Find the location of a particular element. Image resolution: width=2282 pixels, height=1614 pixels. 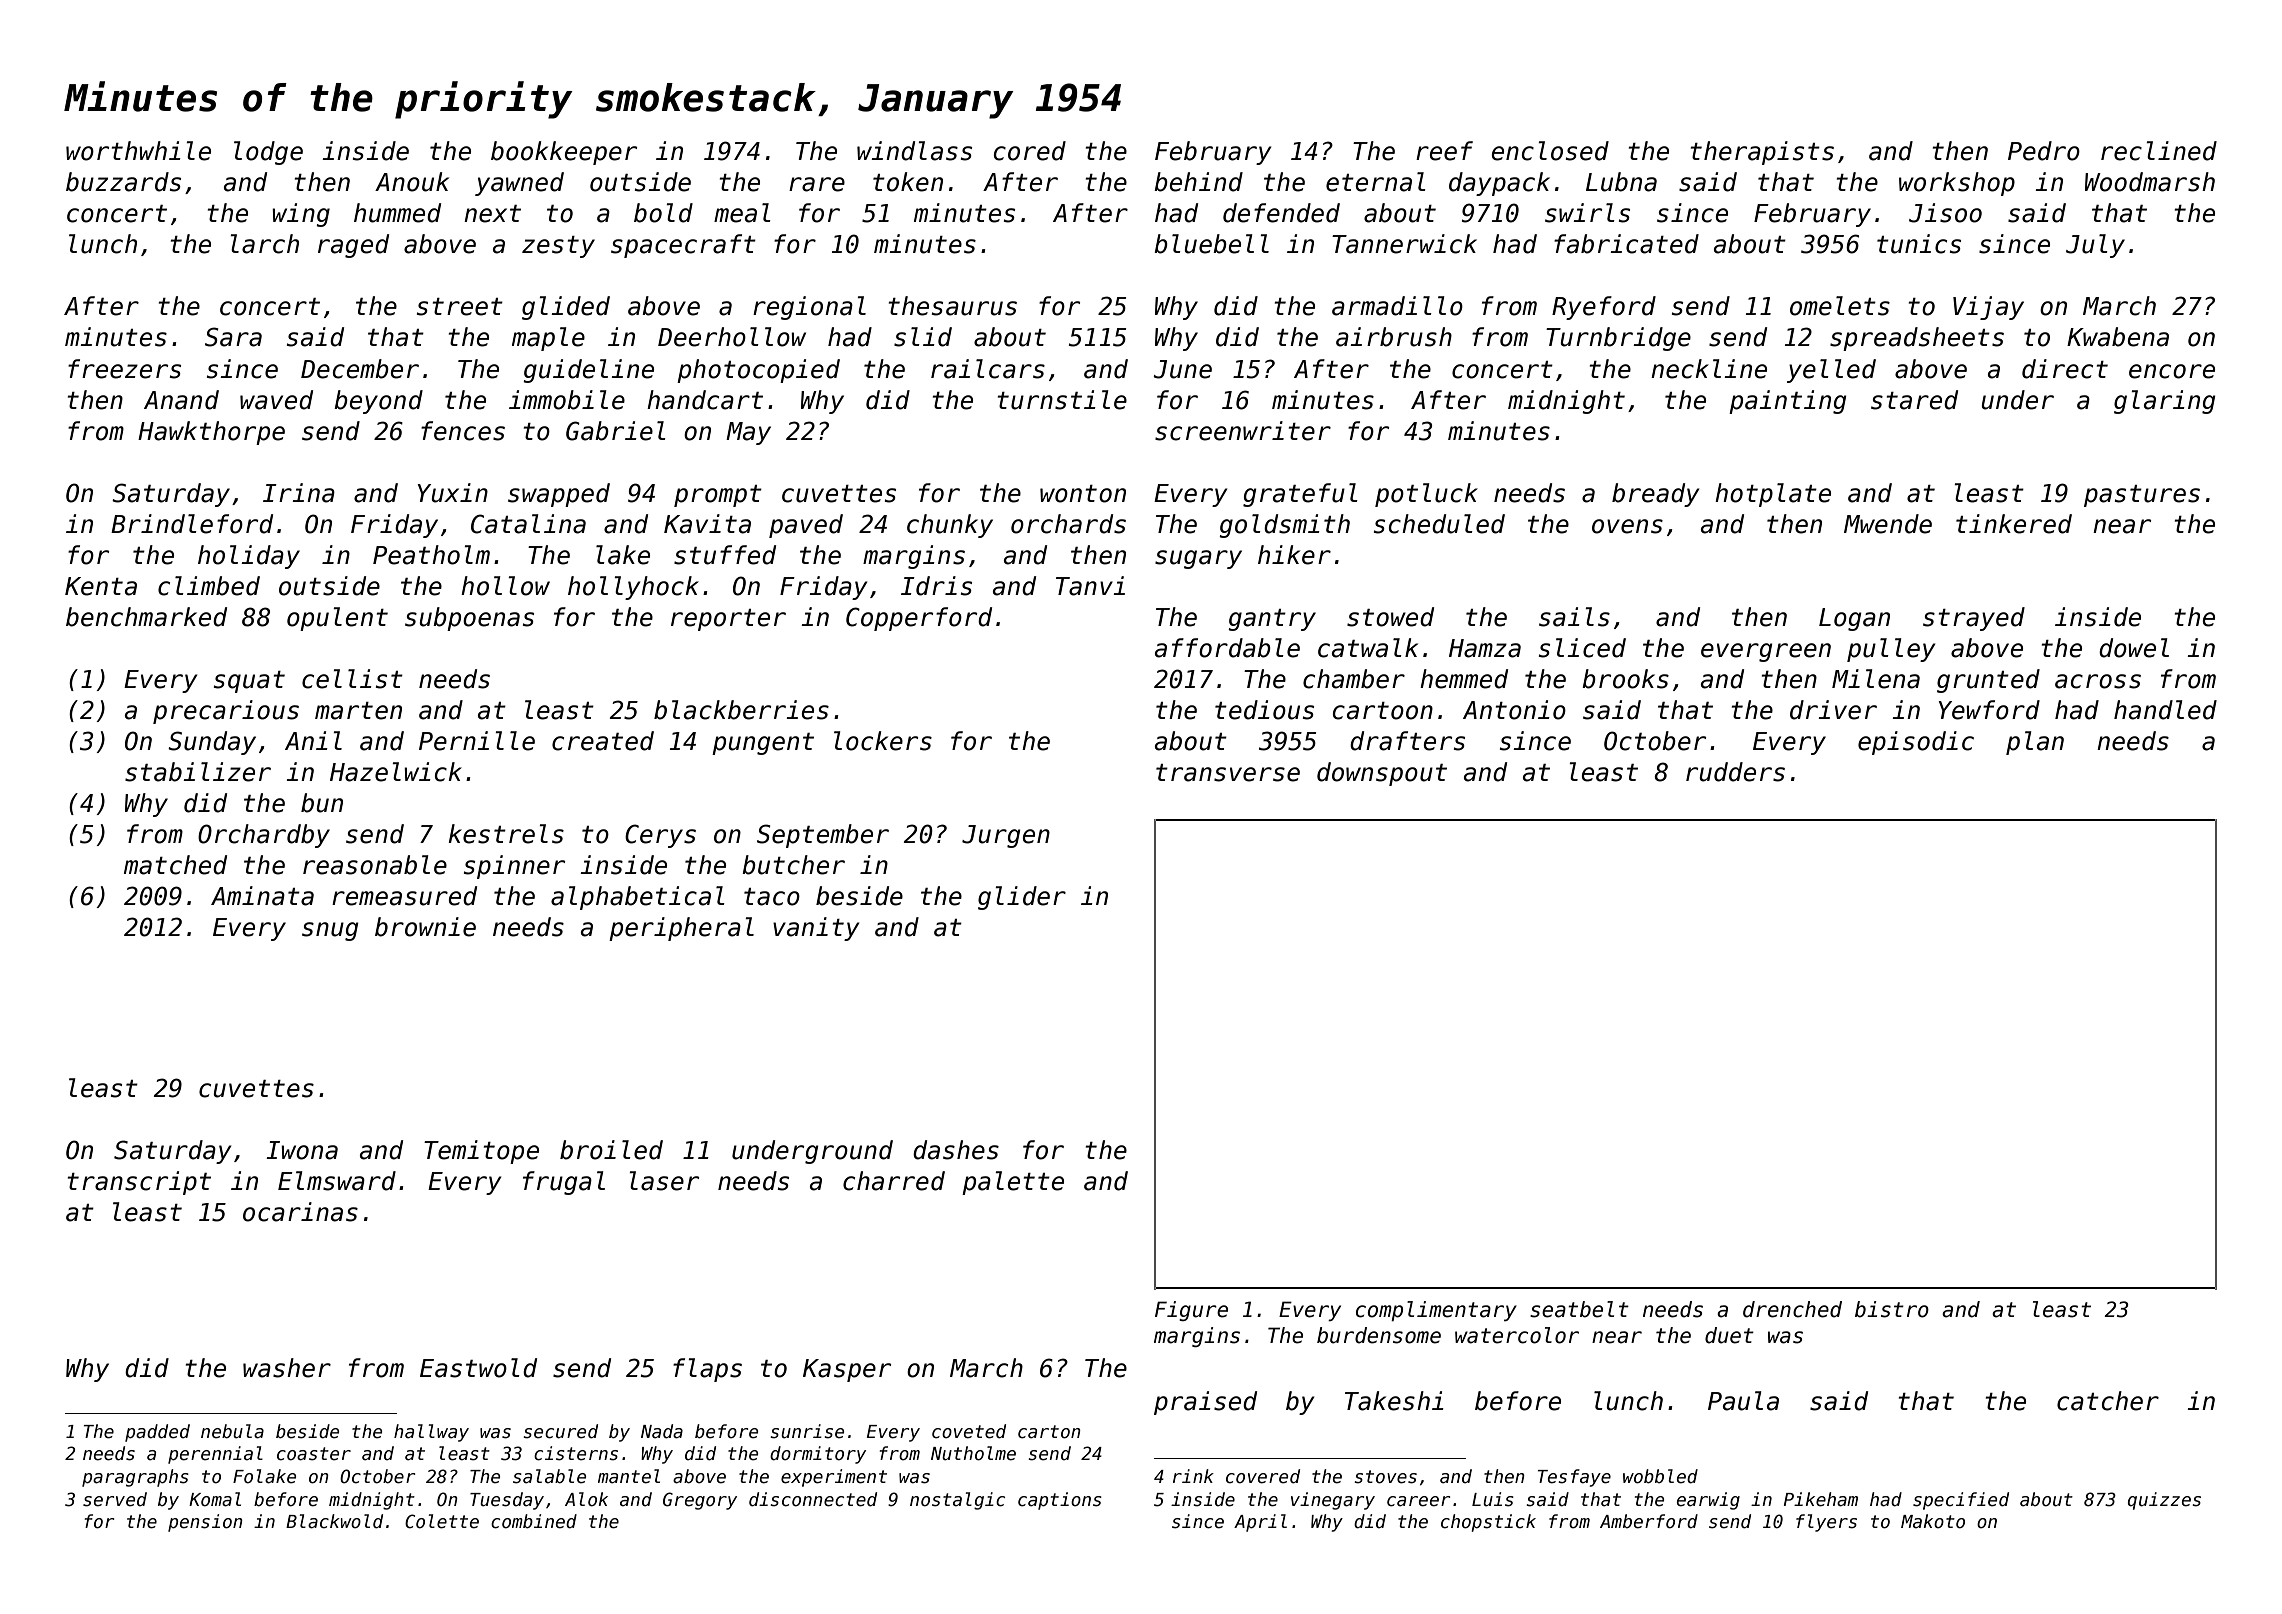

reef is located at coordinates (1444, 151).
